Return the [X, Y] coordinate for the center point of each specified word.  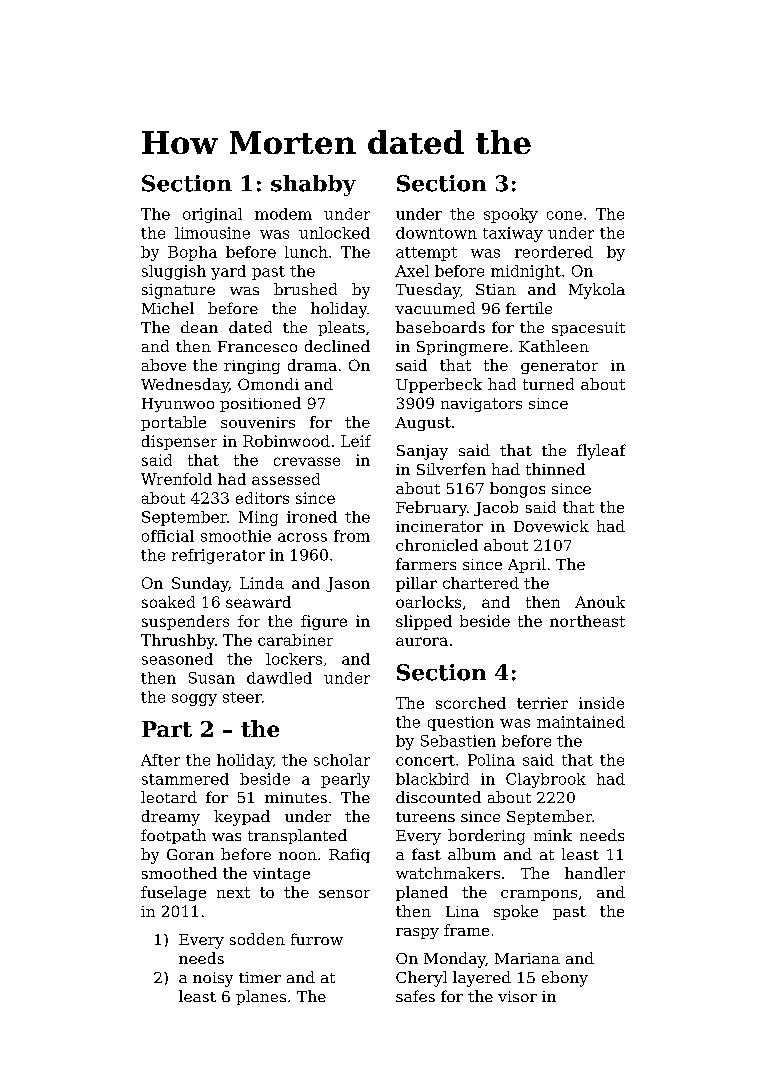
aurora [422, 641]
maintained [581, 722]
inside [601, 703]
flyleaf [601, 452]
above [164, 365]
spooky [511, 215]
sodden [257, 939]
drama [312, 365]
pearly [345, 780]
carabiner [295, 640]
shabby [313, 185]
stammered [185, 779]
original [212, 215]
